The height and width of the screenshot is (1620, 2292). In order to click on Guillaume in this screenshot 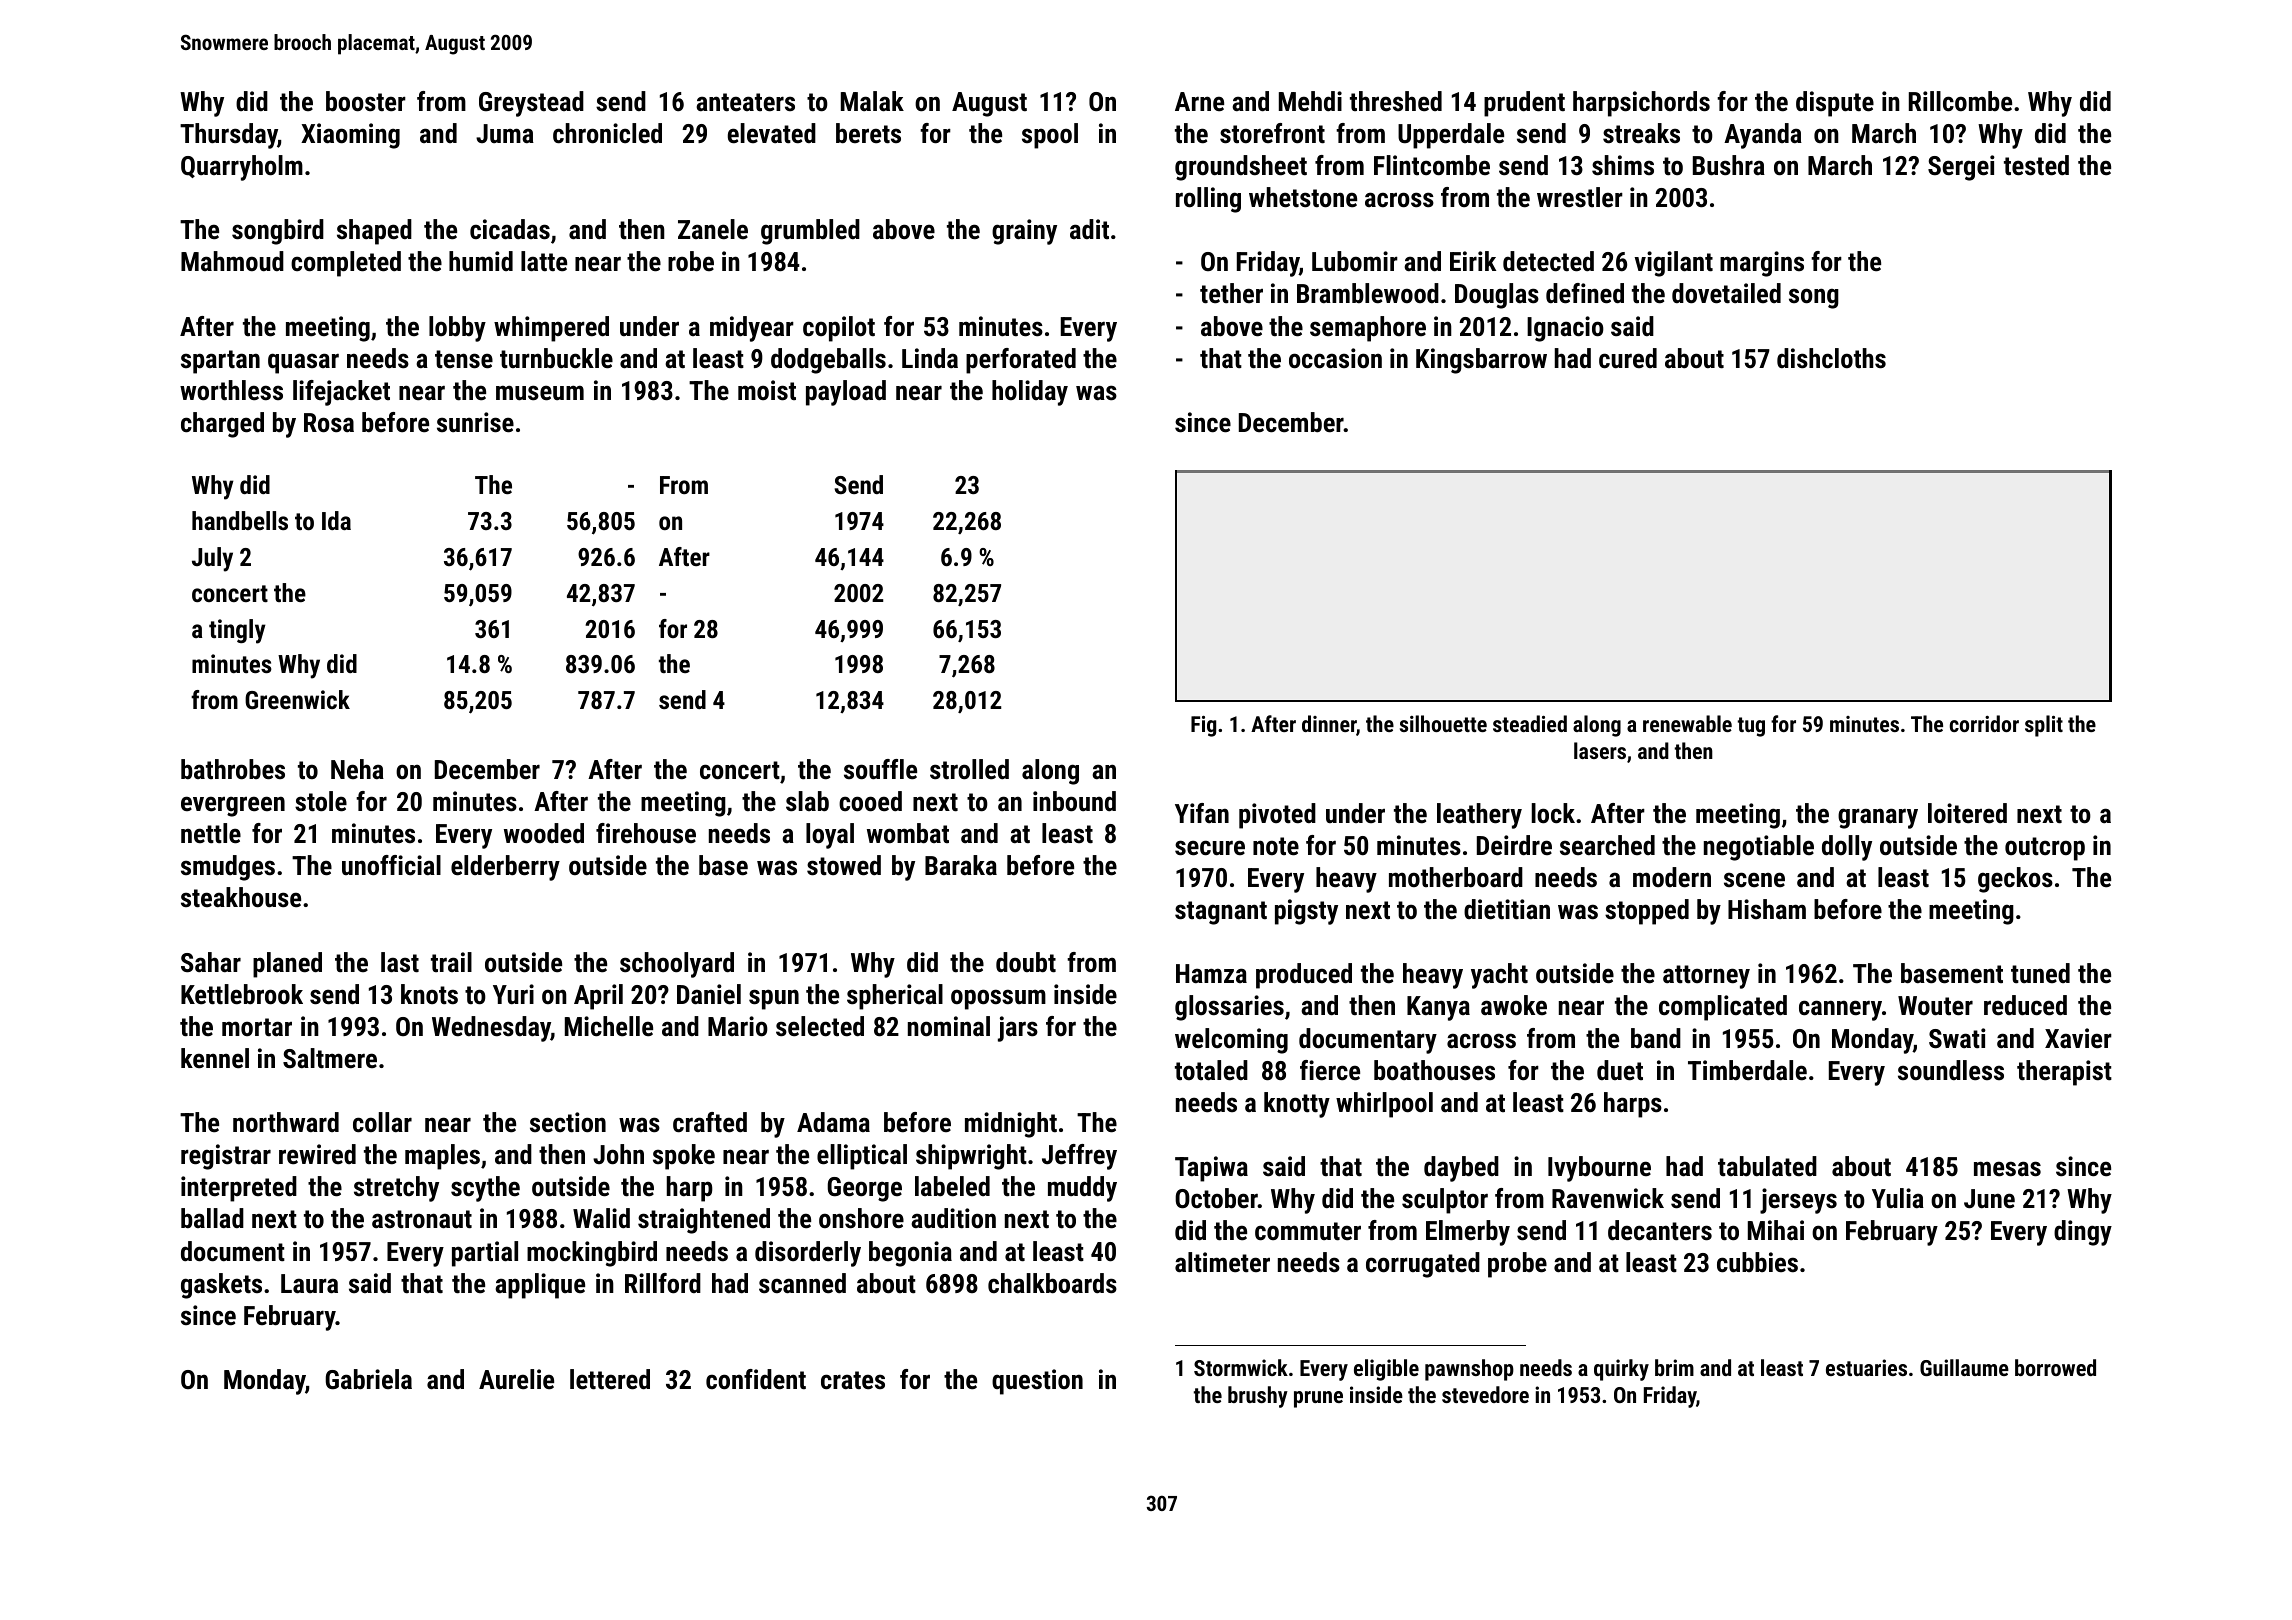, I will do `click(1964, 1367)`.
